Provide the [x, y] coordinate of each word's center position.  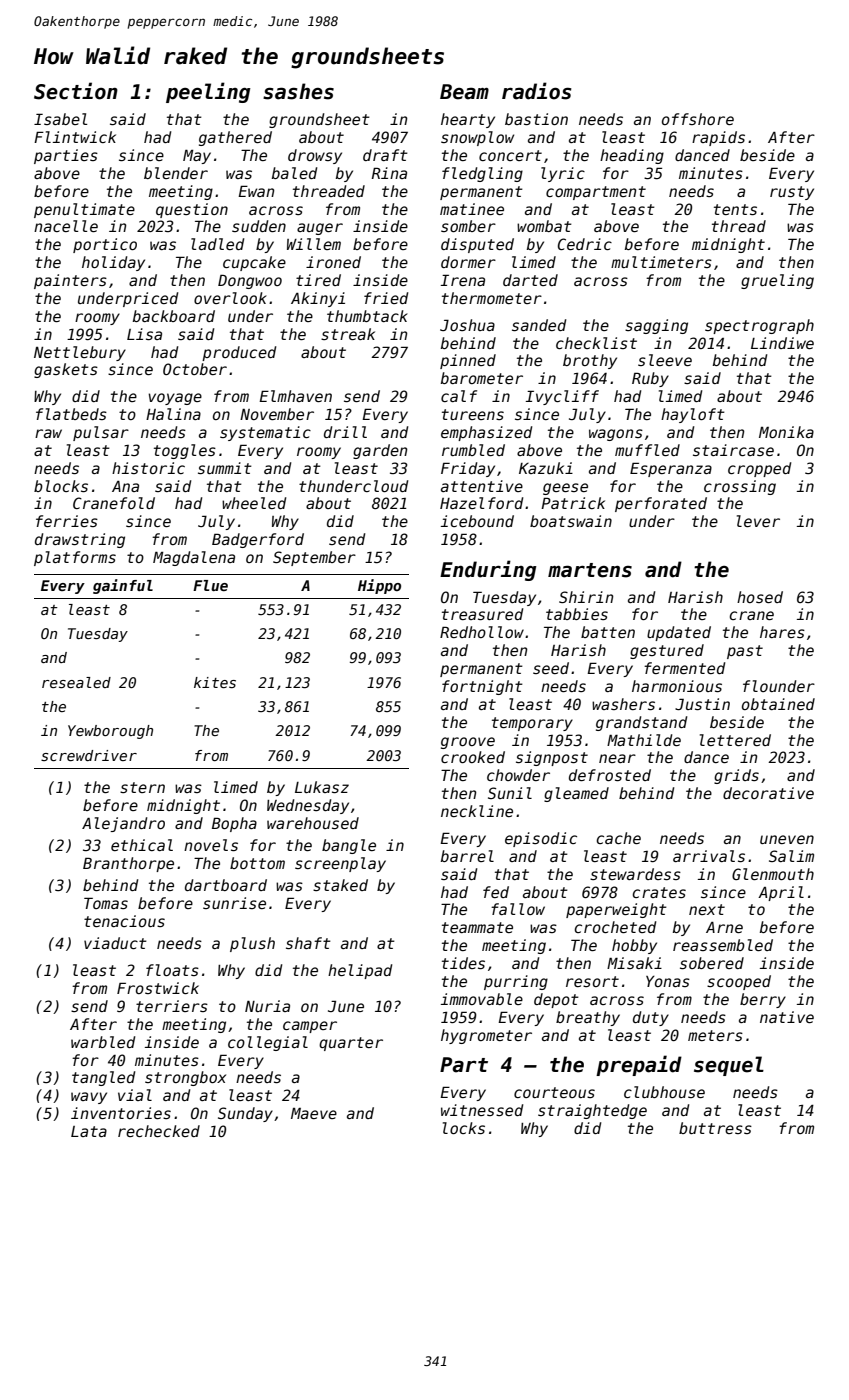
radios [536, 91]
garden [380, 451]
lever [758, 521]
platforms [75, 558]
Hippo [379, 586]
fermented [684, 668]
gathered [235, 138]
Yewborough [110, 732]
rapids [718, 138]
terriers [172, 1006]
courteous [554, 1092]
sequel [729, 1066]
